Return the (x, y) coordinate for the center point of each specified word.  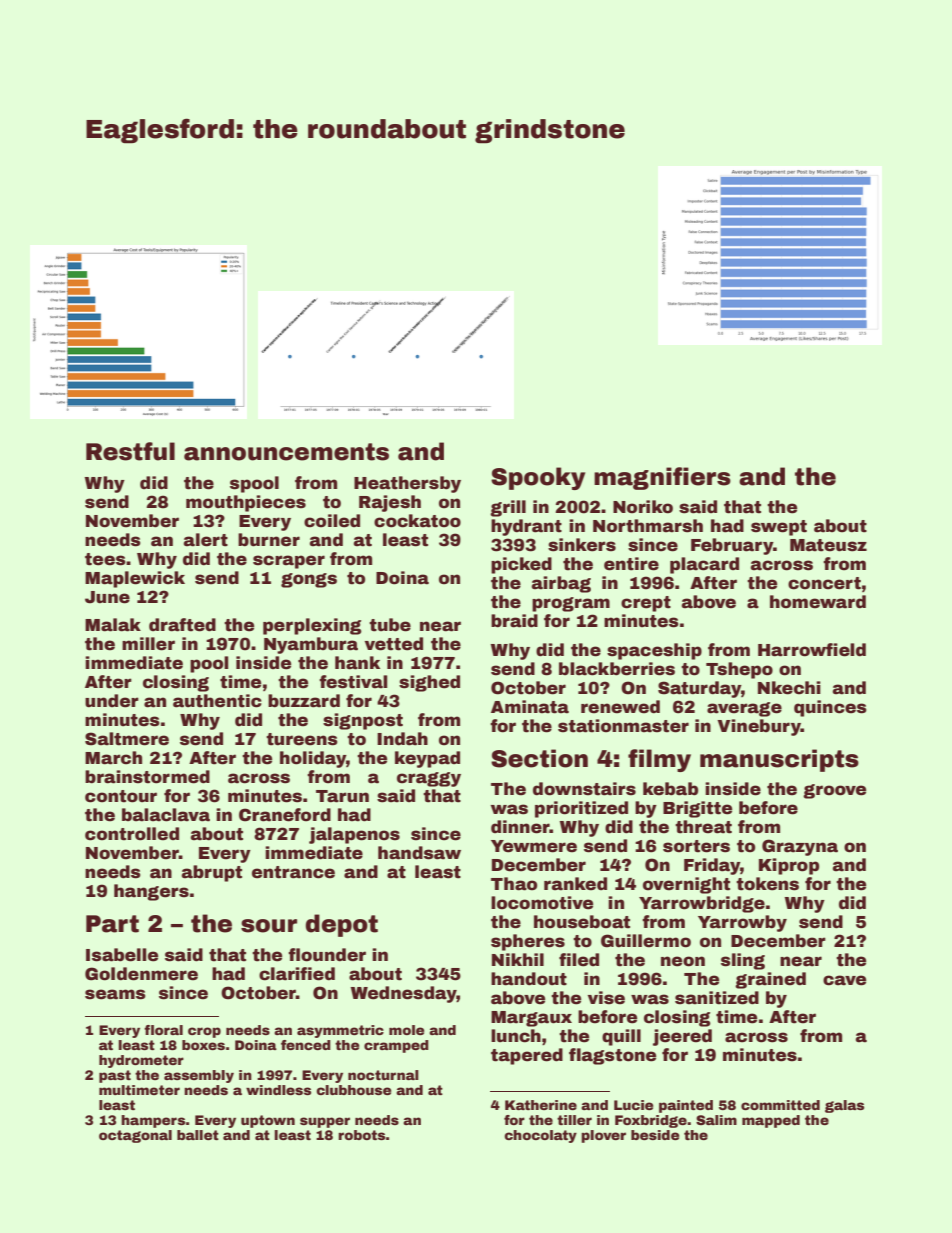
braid (514, 621)
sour (269, 926)
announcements (286, 452)
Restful (130, 451)
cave (844, 980)
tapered (527, 1056)
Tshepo (739, 670)
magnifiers (662, 478)
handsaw (419, 853)
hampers (153, 1121)
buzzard (304, 701)
